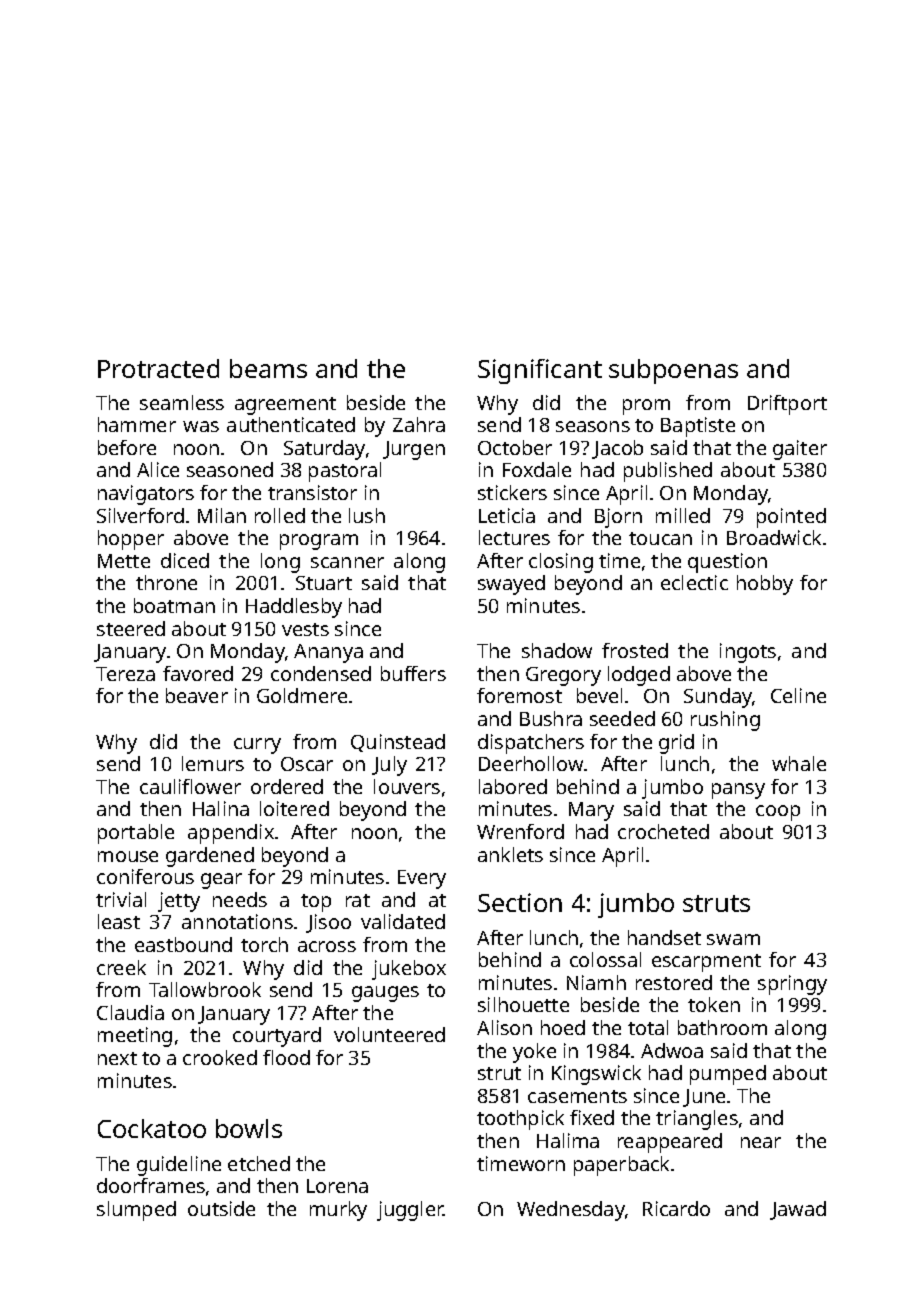 The width and height of the screenshot is (924, 1311). I want to click on question, so click(727, 563).
